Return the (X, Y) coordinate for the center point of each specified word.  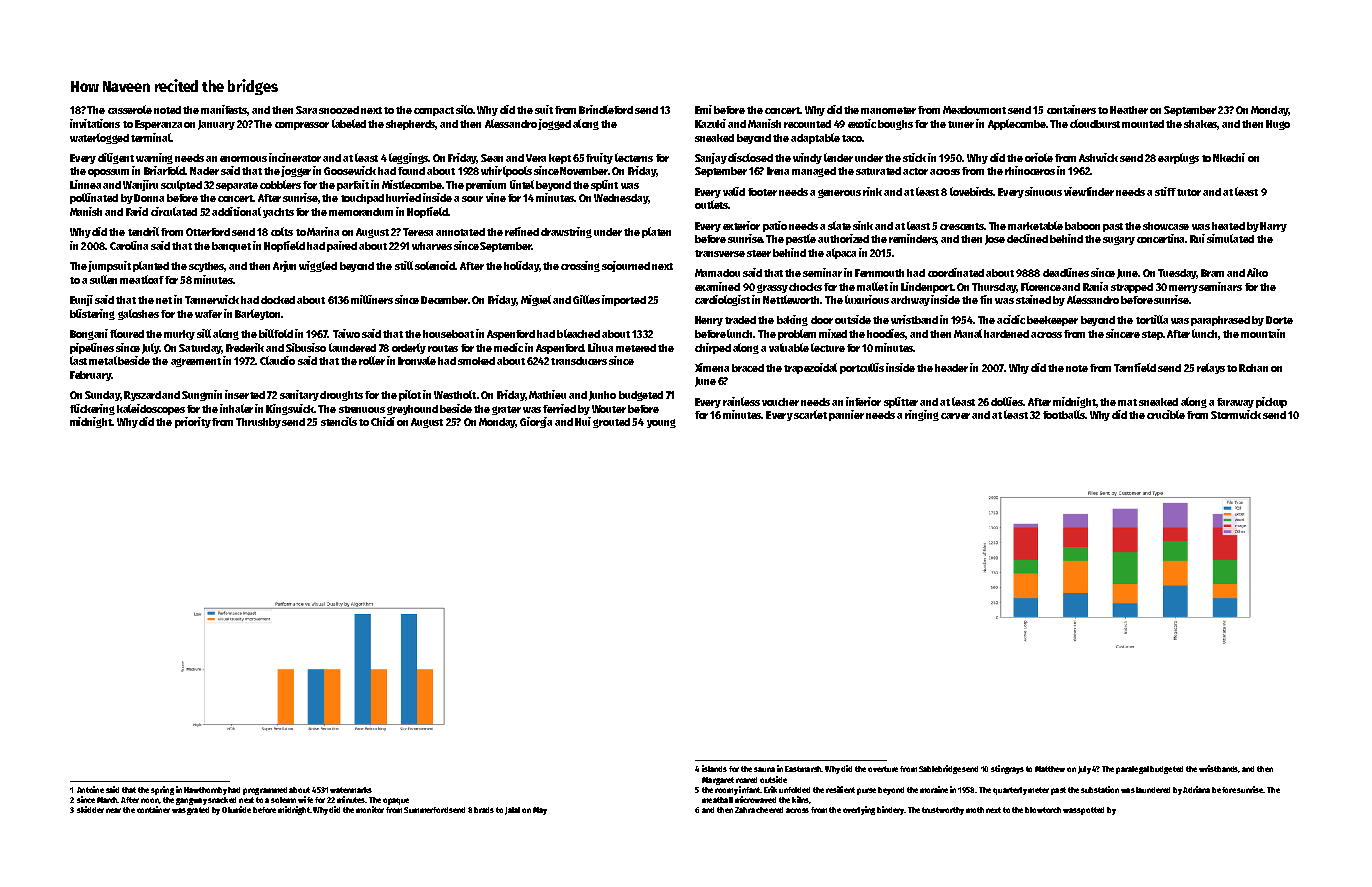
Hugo (1278, 125)
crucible (1166, 414)
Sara (306, 110)
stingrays (1007, 769)
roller (372, 360)
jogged (554, 124)
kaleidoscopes (151, 409)
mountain (1263, 333)
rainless (741, 401)
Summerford (426, 810)
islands (714, 768)
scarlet (810, 414)
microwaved (755, 799)
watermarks (351, 790)
